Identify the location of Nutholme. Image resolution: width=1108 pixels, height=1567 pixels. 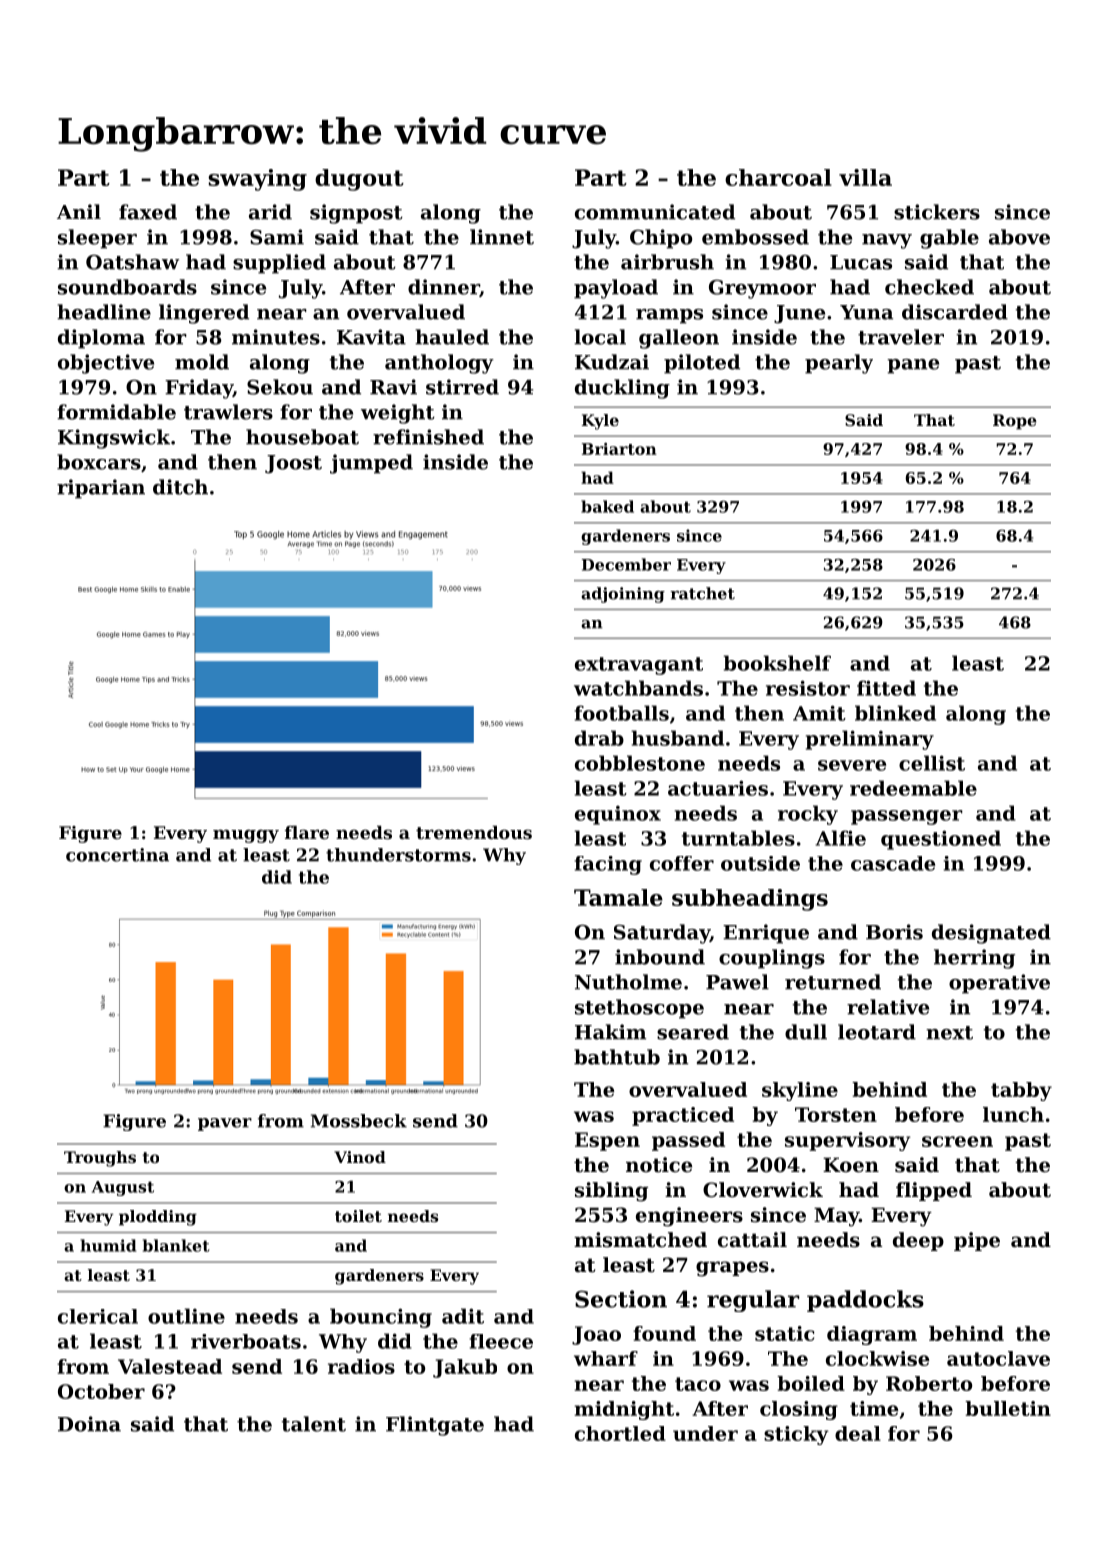
(628, 982).
